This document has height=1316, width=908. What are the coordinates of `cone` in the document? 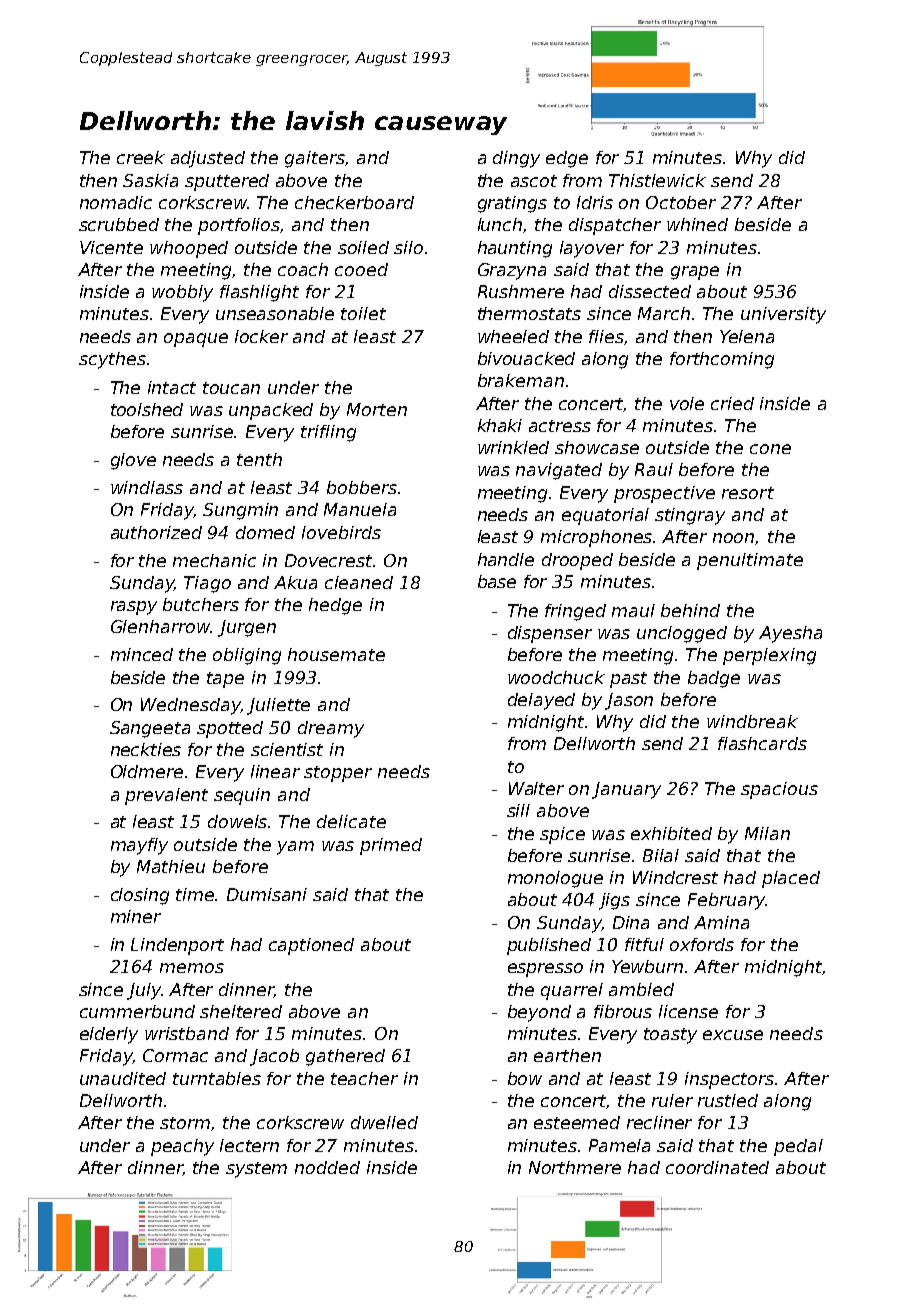 It's located at (770, 449).
